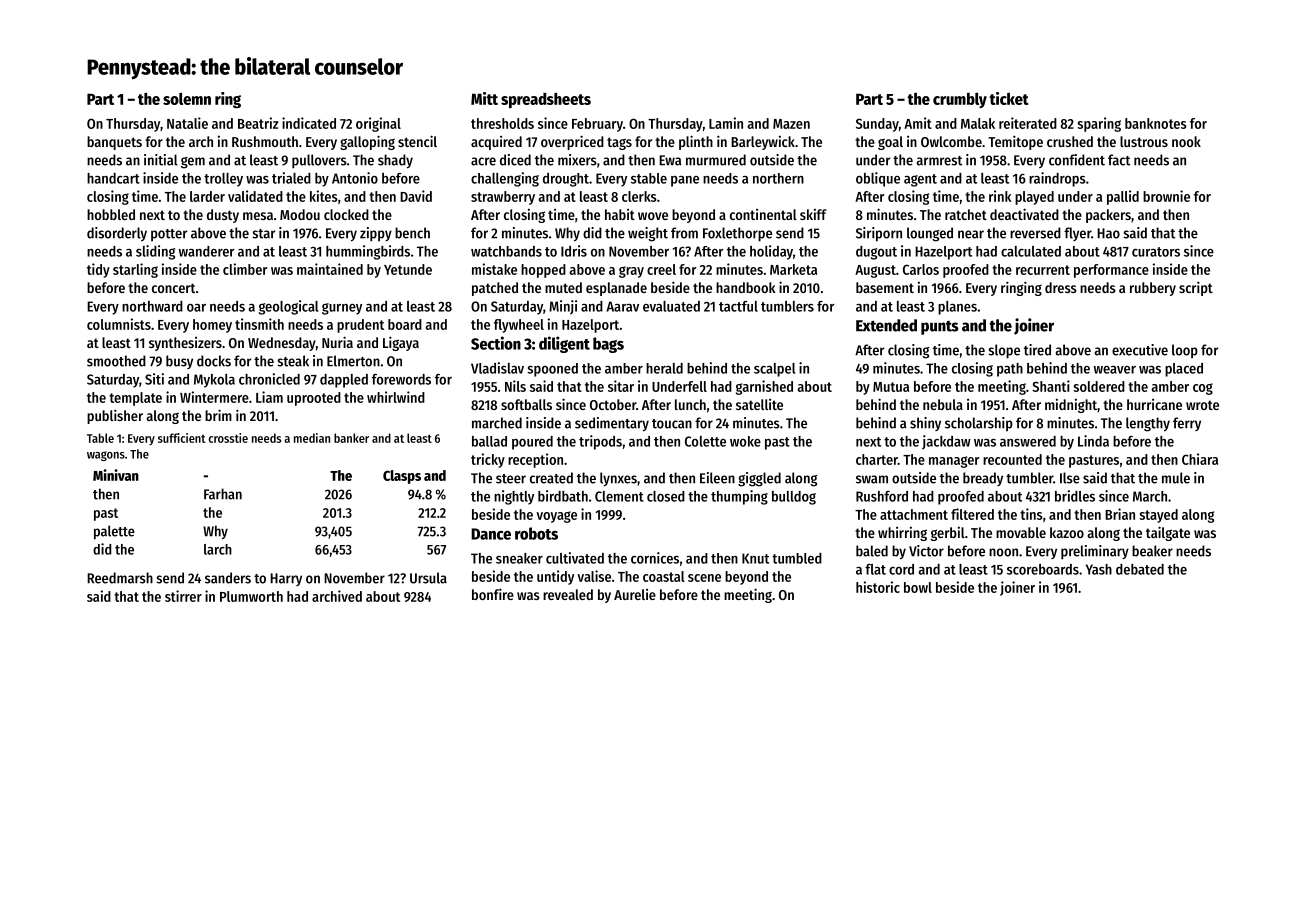 Image resolution: width=1308 pixels, height=924 pixels. I want to click on holiday, so click(771, 252).
